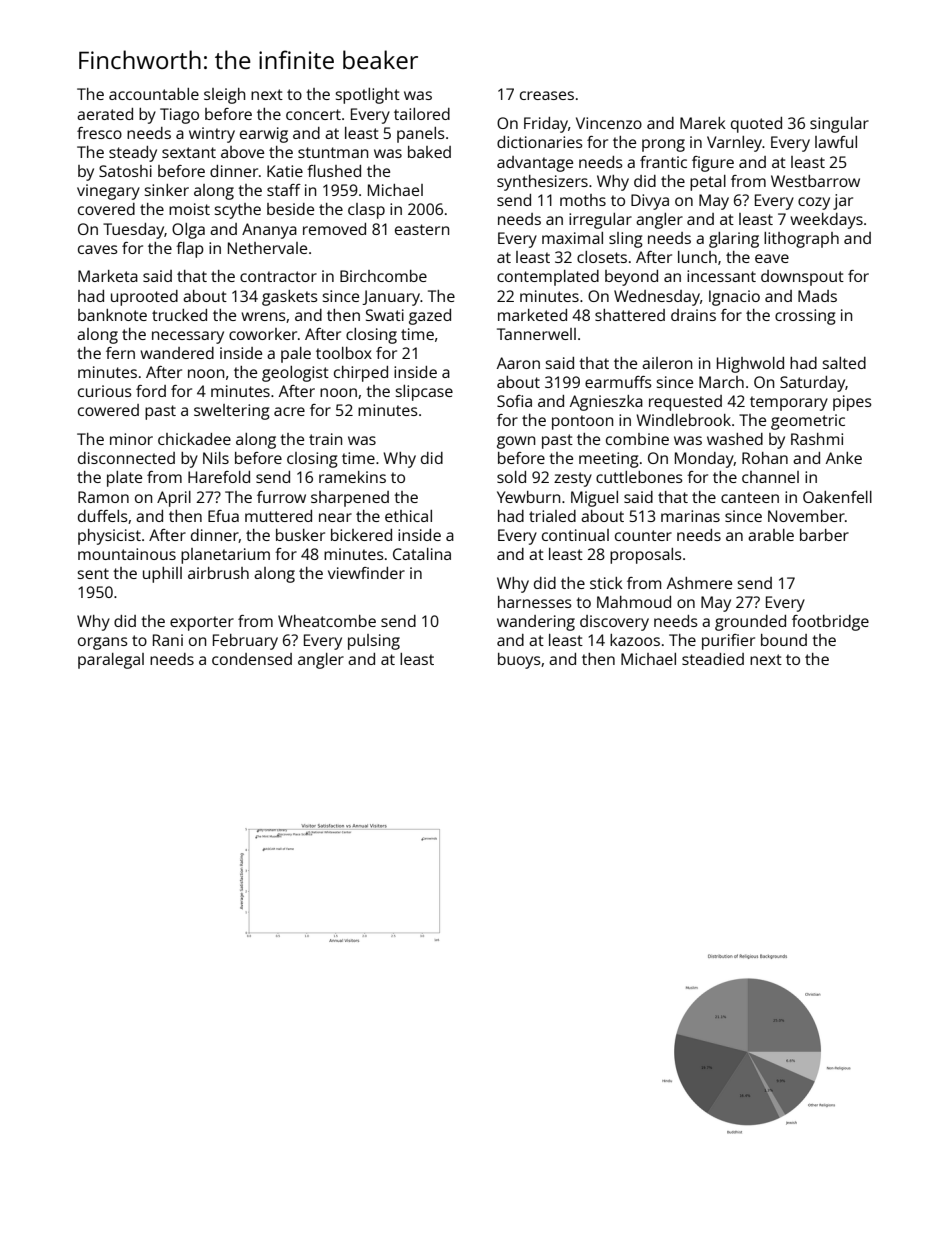 This screenshot has height=1233, width=952. Describe the element at coordinates (194, 439) in the screenshot. I see `chickadee` at that location.
